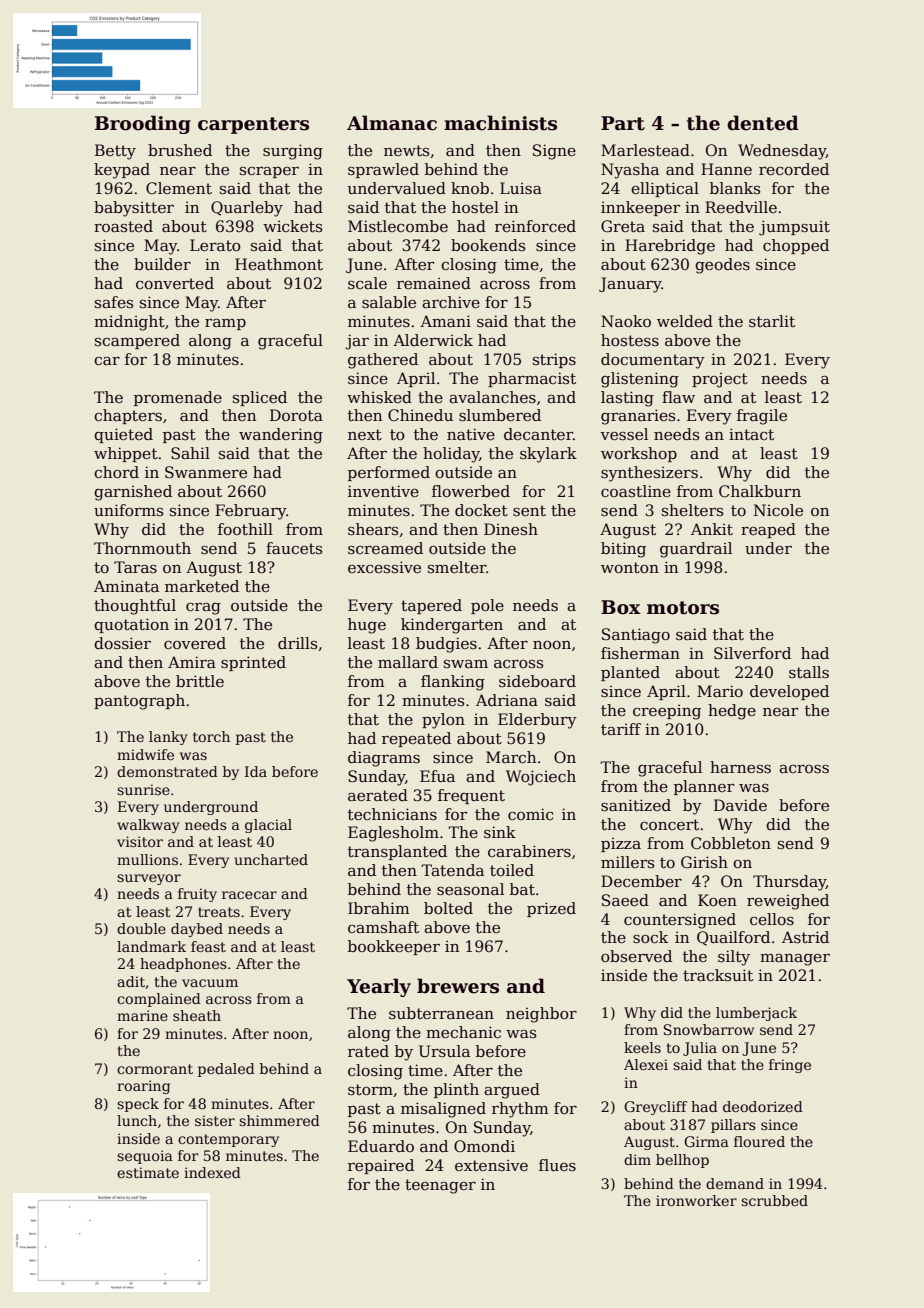 This image has width=924, height=1308. What do you see at coordinates (805, 937) in the image?
I see `Astrid` at bounding box center [805, 937].
